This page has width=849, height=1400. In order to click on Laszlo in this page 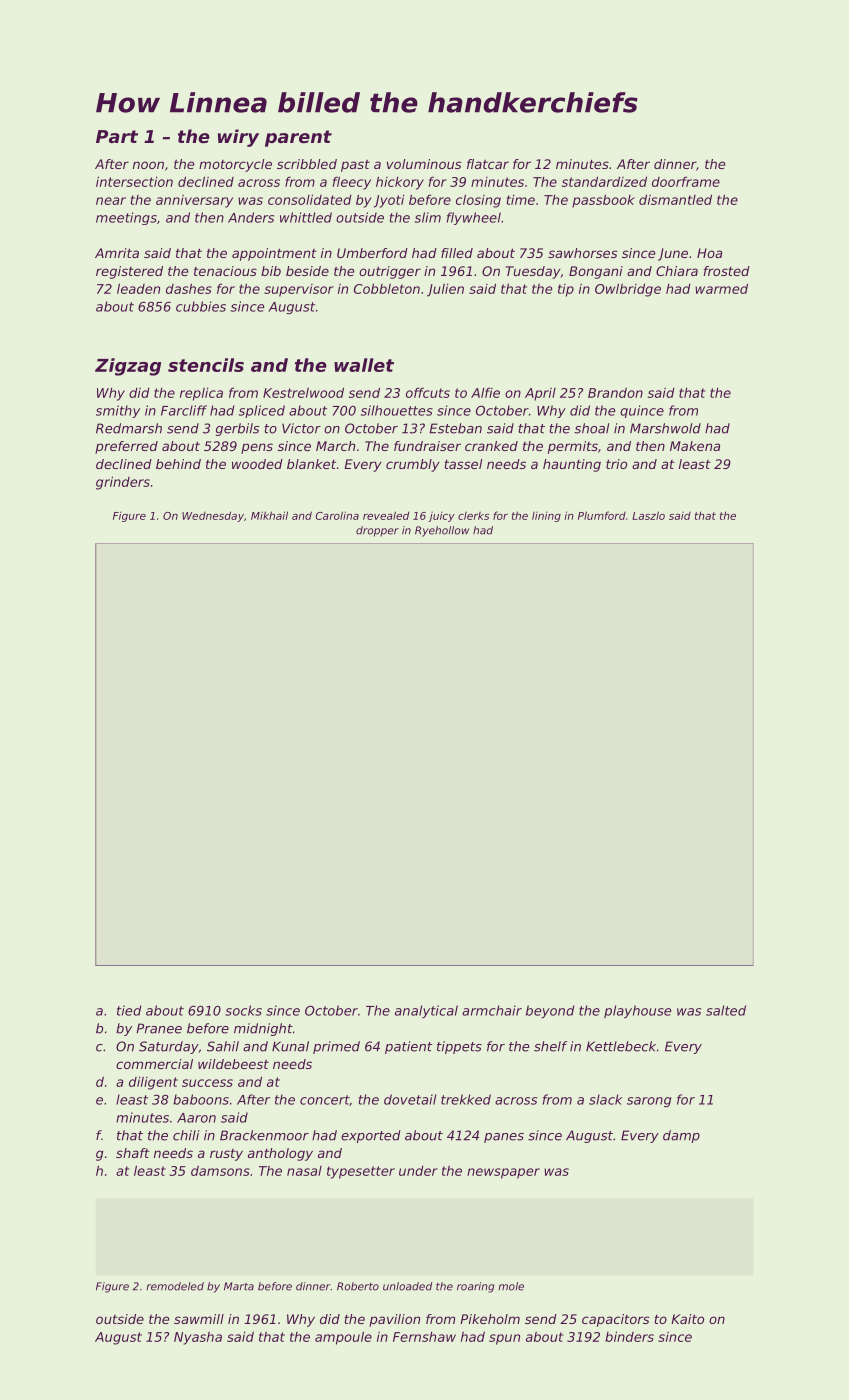, I will do `click(648, 515)`.
